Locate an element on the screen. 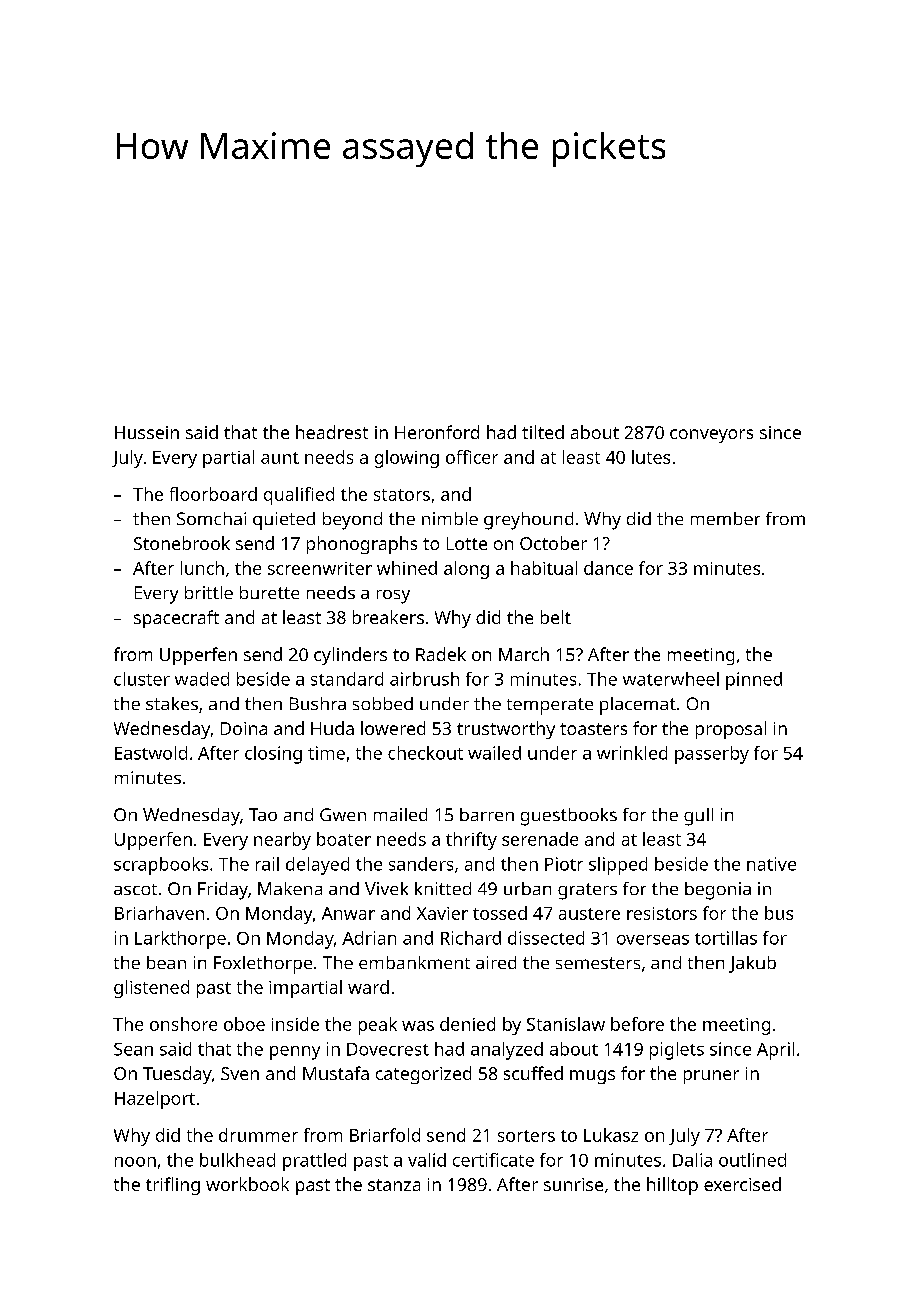 The image size is (924, 1308). Hussein is located at coordinates (147, 432).
